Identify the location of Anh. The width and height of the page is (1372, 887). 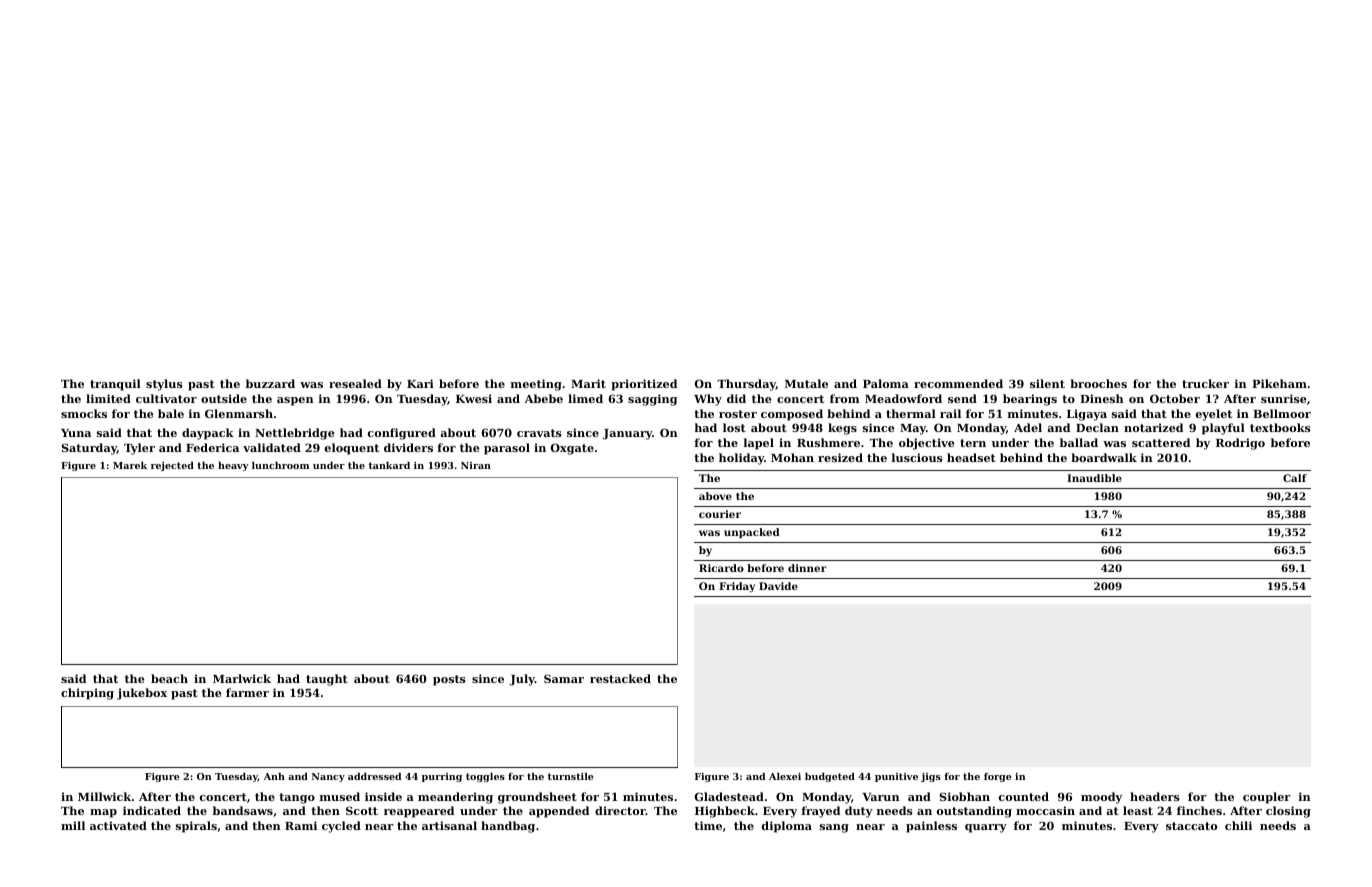
(274, 776).
